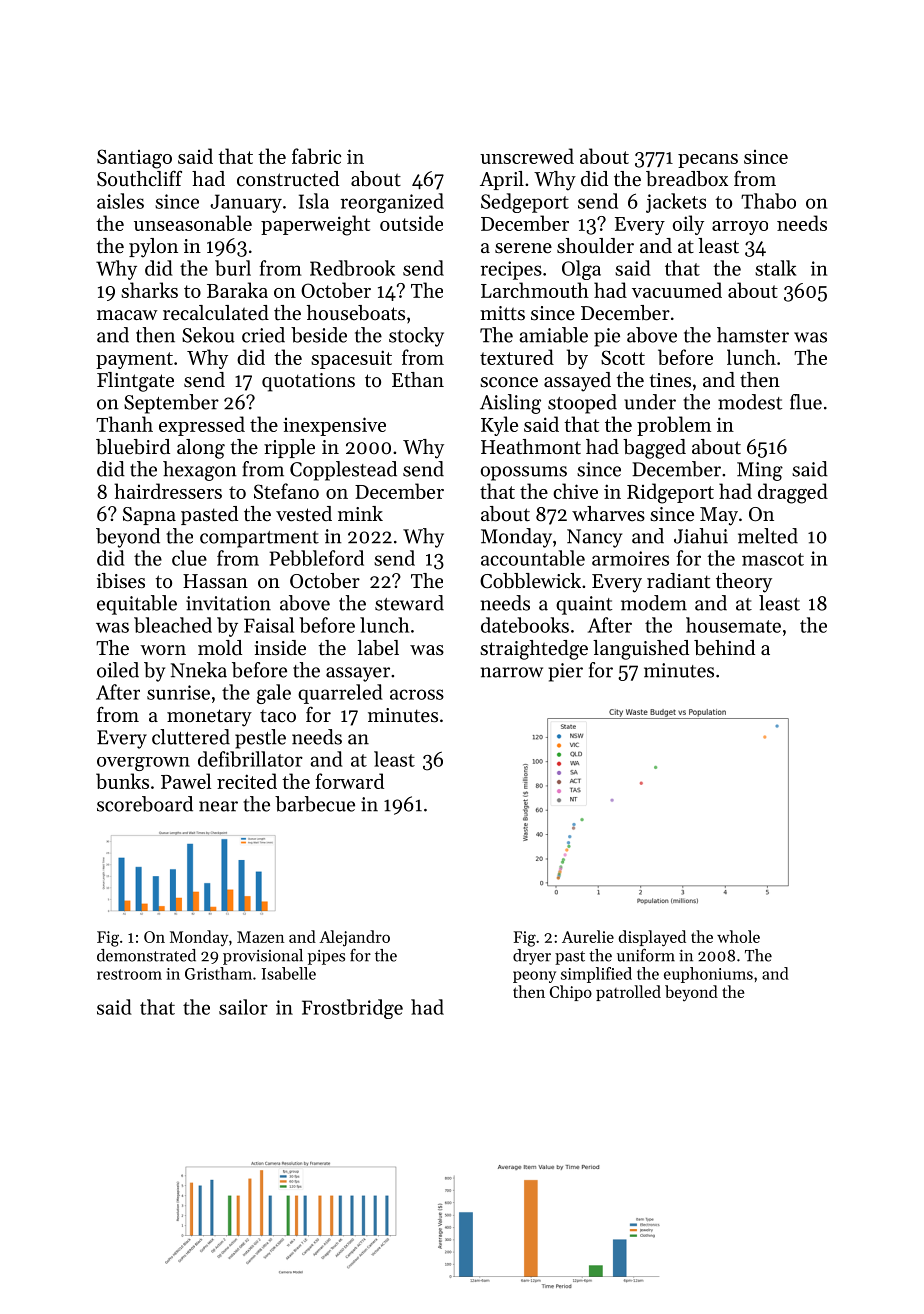 The height and width of the page is (1314, 924). Describe the element at coordinates (724, 648) in the page. I see `behind` at that location.
